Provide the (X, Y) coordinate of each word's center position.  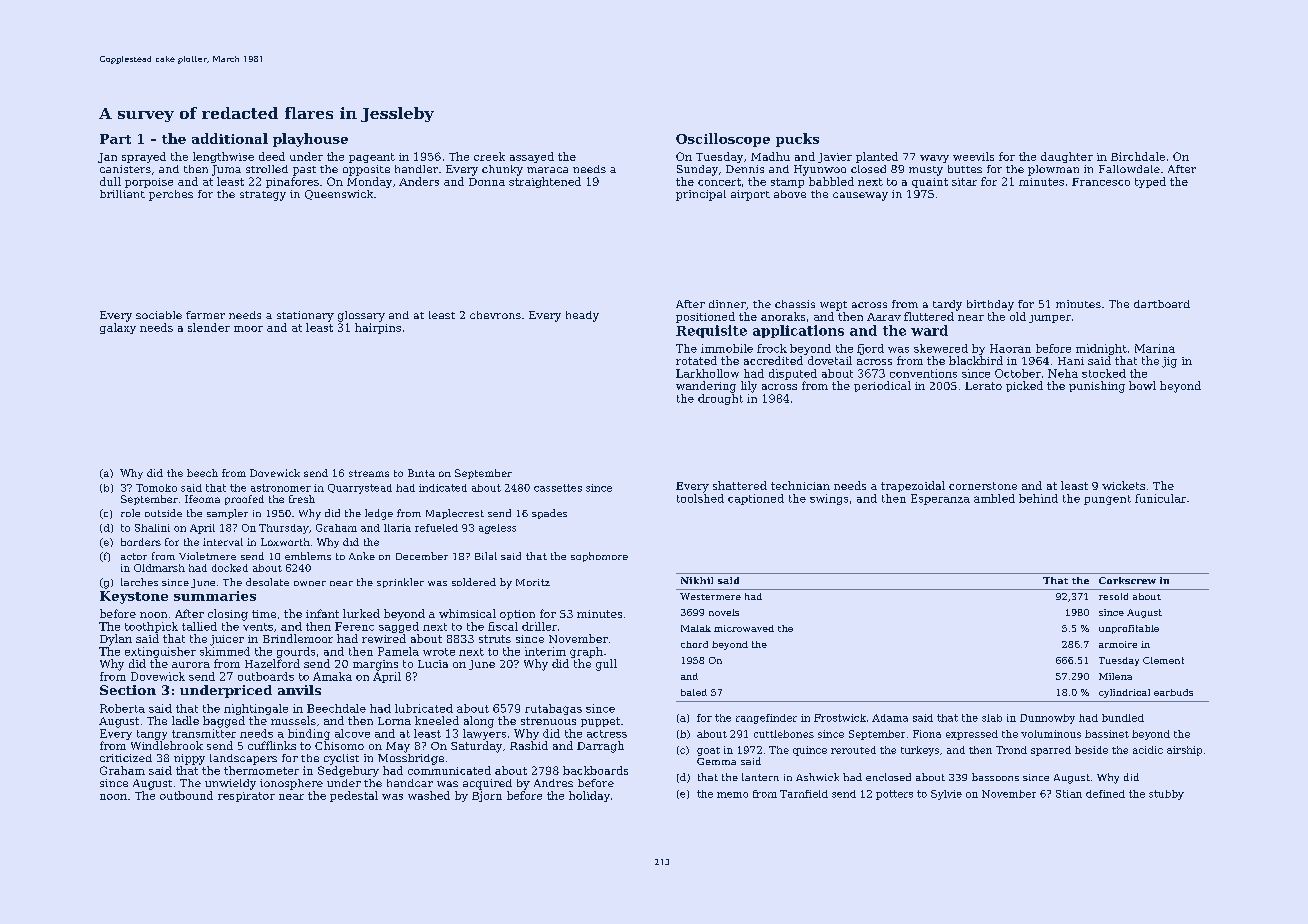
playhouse (310, 140)
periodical (882, 386)
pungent (1107, 500)
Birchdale (1138, 156)
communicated (449, 770)
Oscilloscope (723, 140)
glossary (361, 316)
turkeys (920, 751)
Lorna (394, 721)
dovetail (830, 360)
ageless (497, 529)
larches (139, 582)
